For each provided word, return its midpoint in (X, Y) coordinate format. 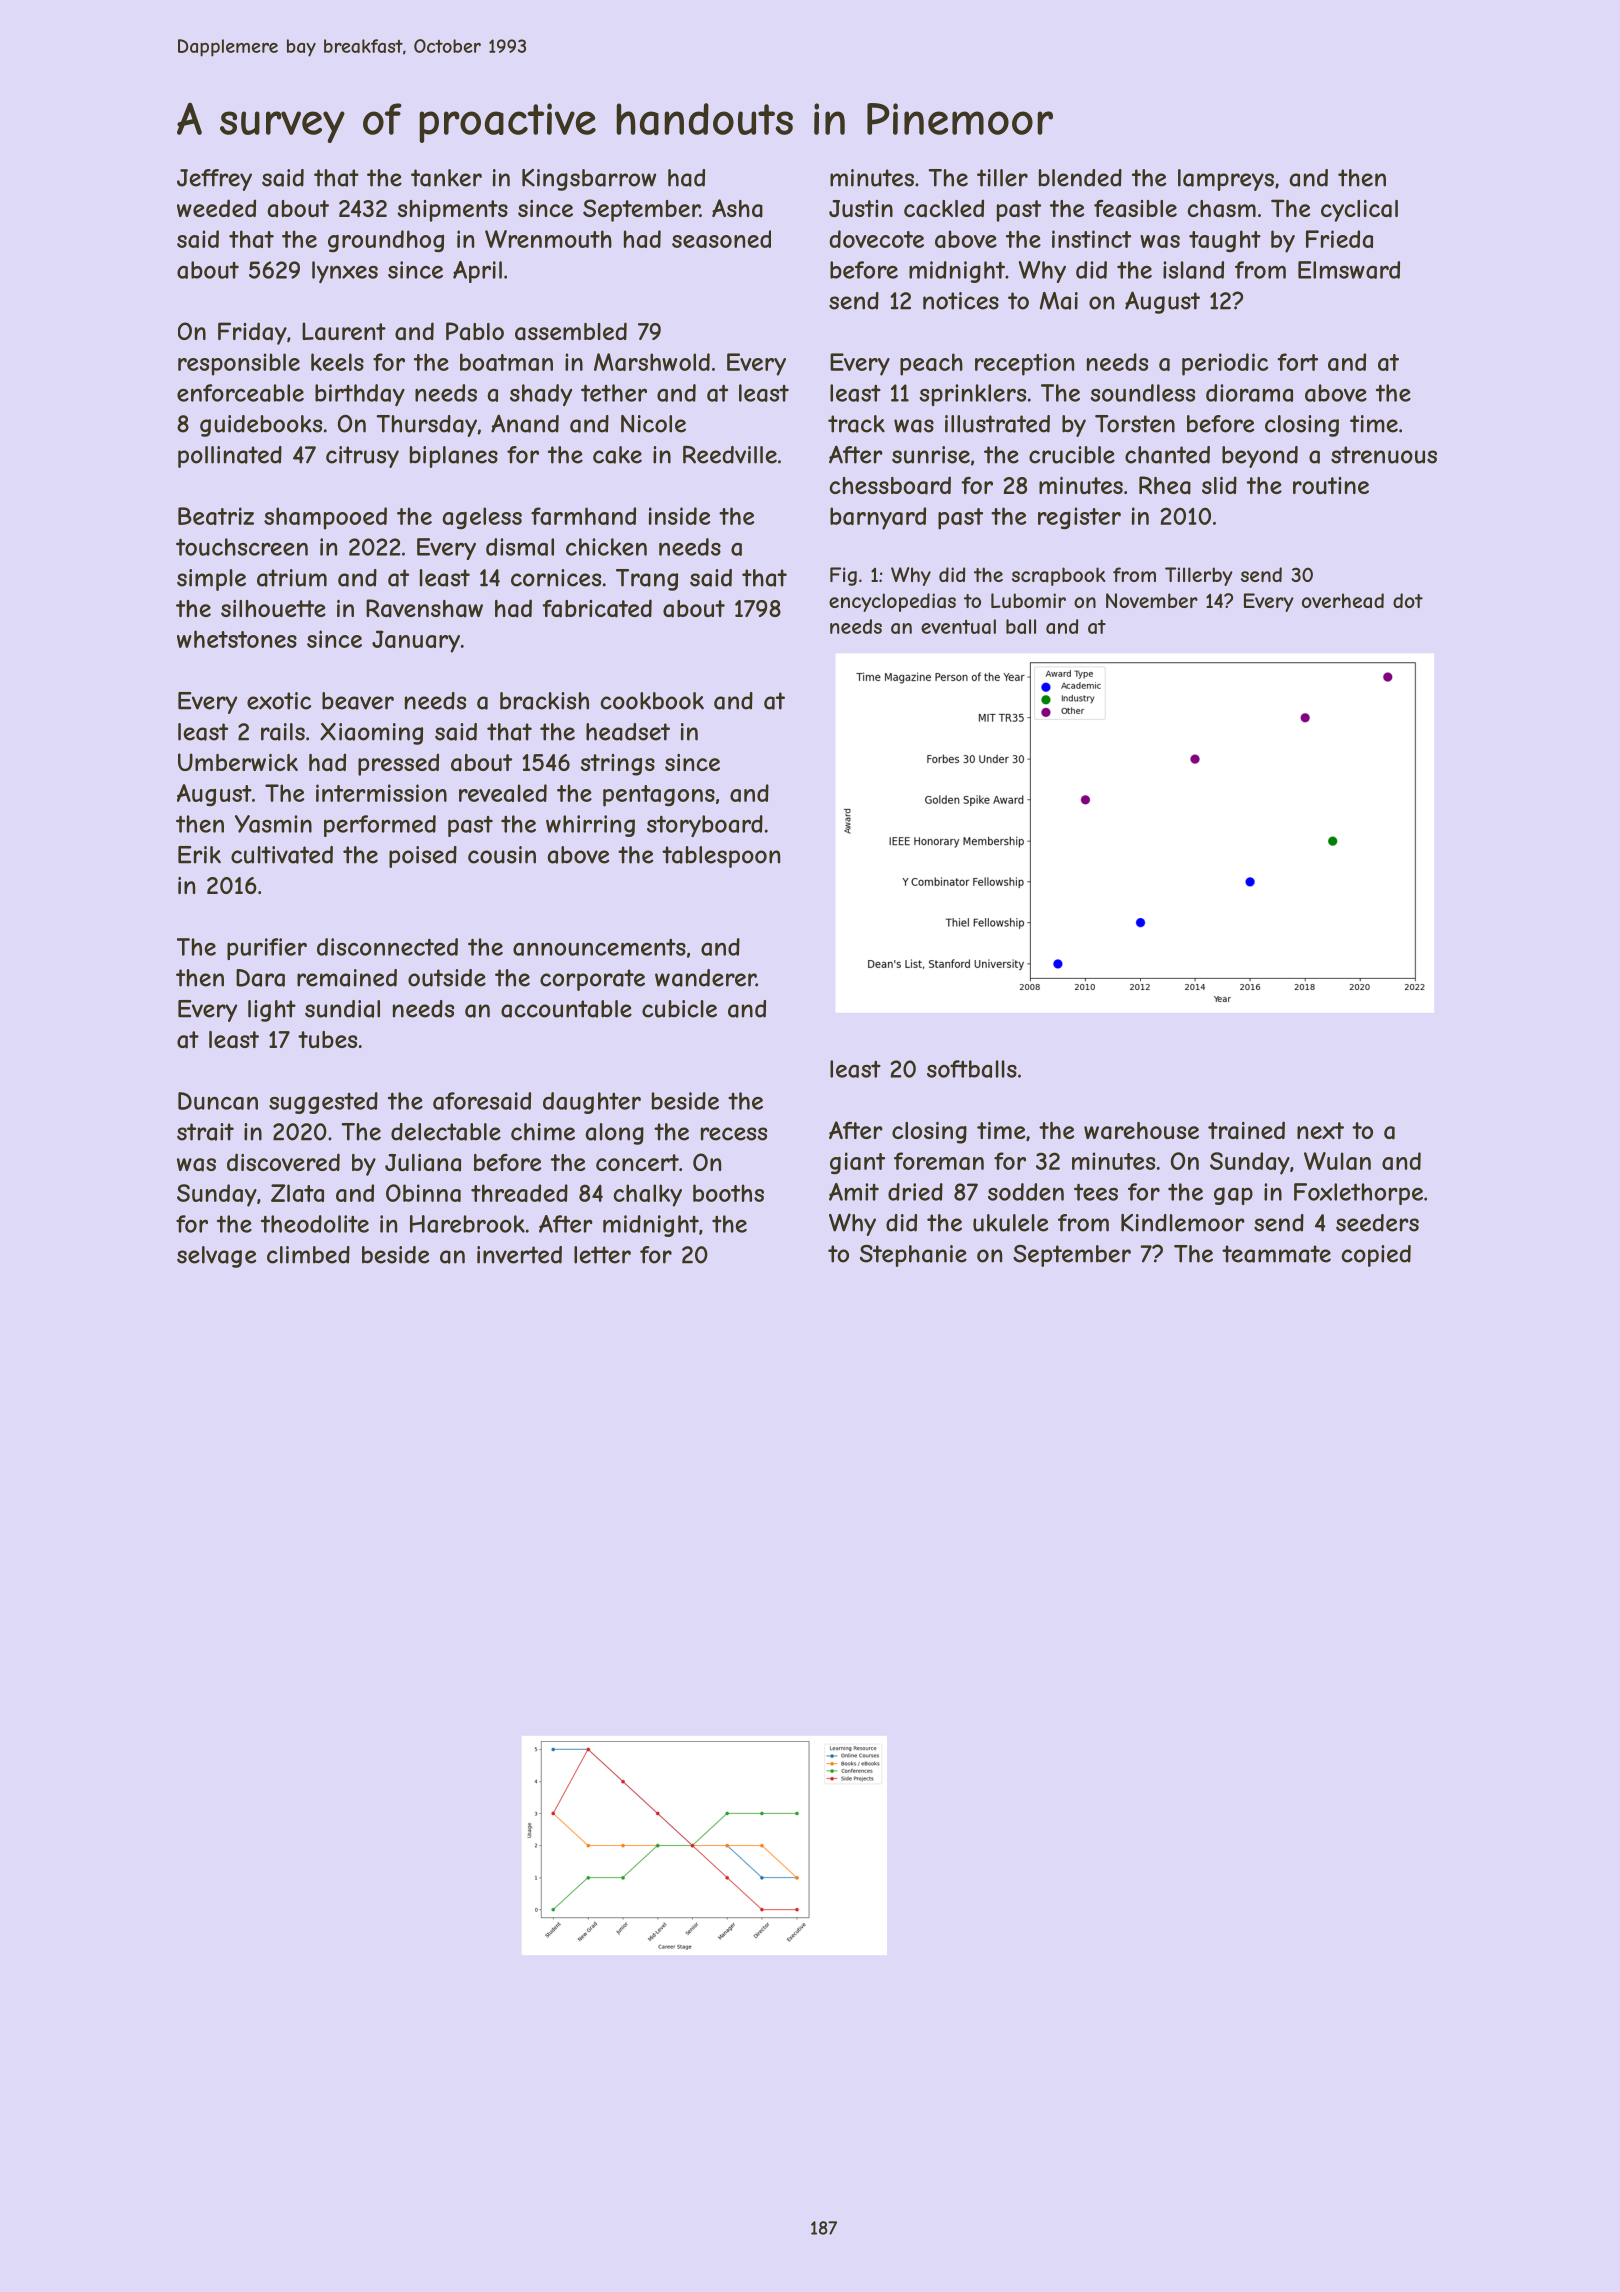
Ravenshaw (424, 608)
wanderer (705, 978)
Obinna (423, 1193)
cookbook (652, 701)
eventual (958, 626)
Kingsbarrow (589, 180)
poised (423, 857)
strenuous (1384, 455)
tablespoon (721, 857)
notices (961, 301)
